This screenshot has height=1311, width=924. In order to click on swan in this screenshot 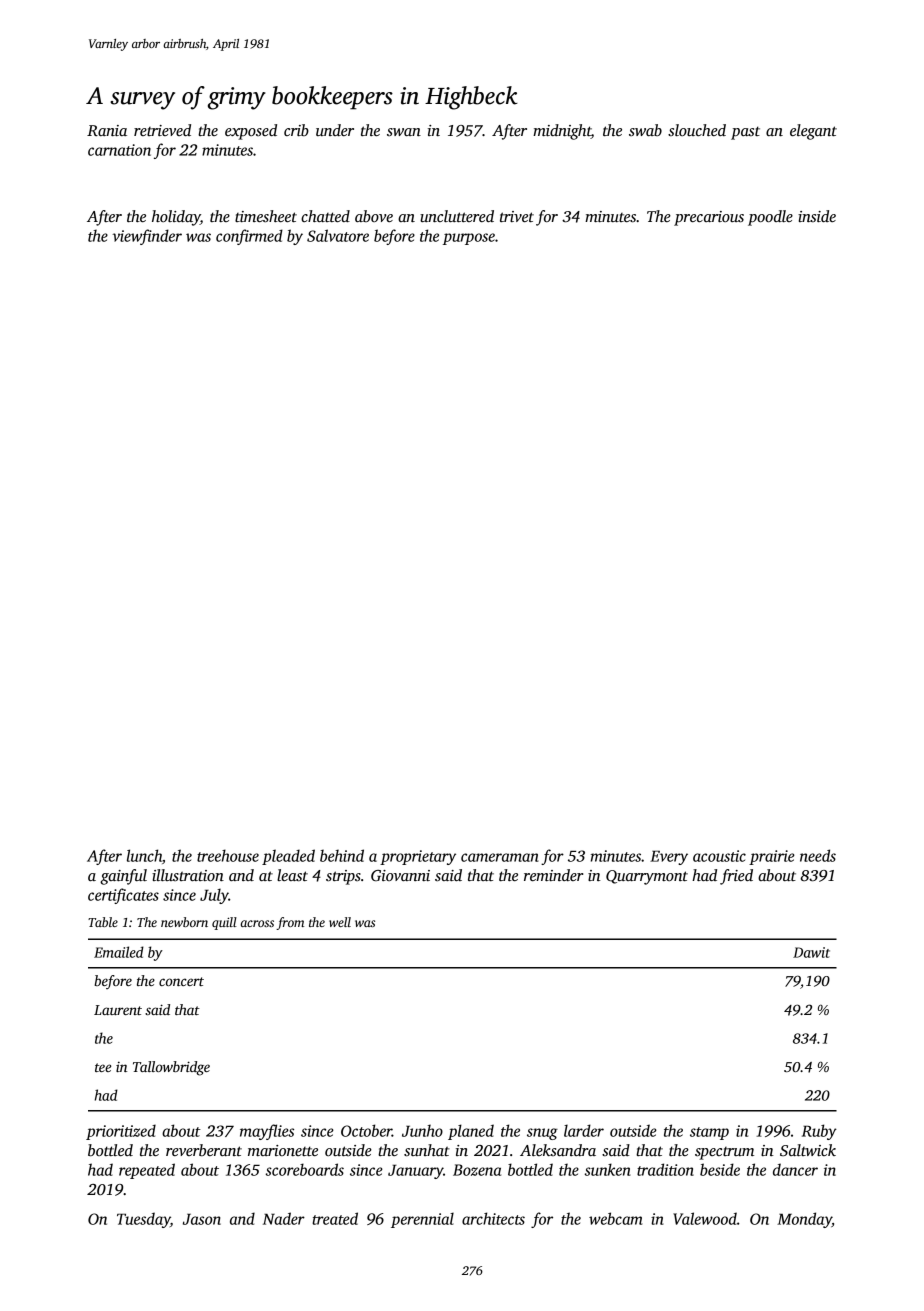, I will do `click(404, 132)`.
